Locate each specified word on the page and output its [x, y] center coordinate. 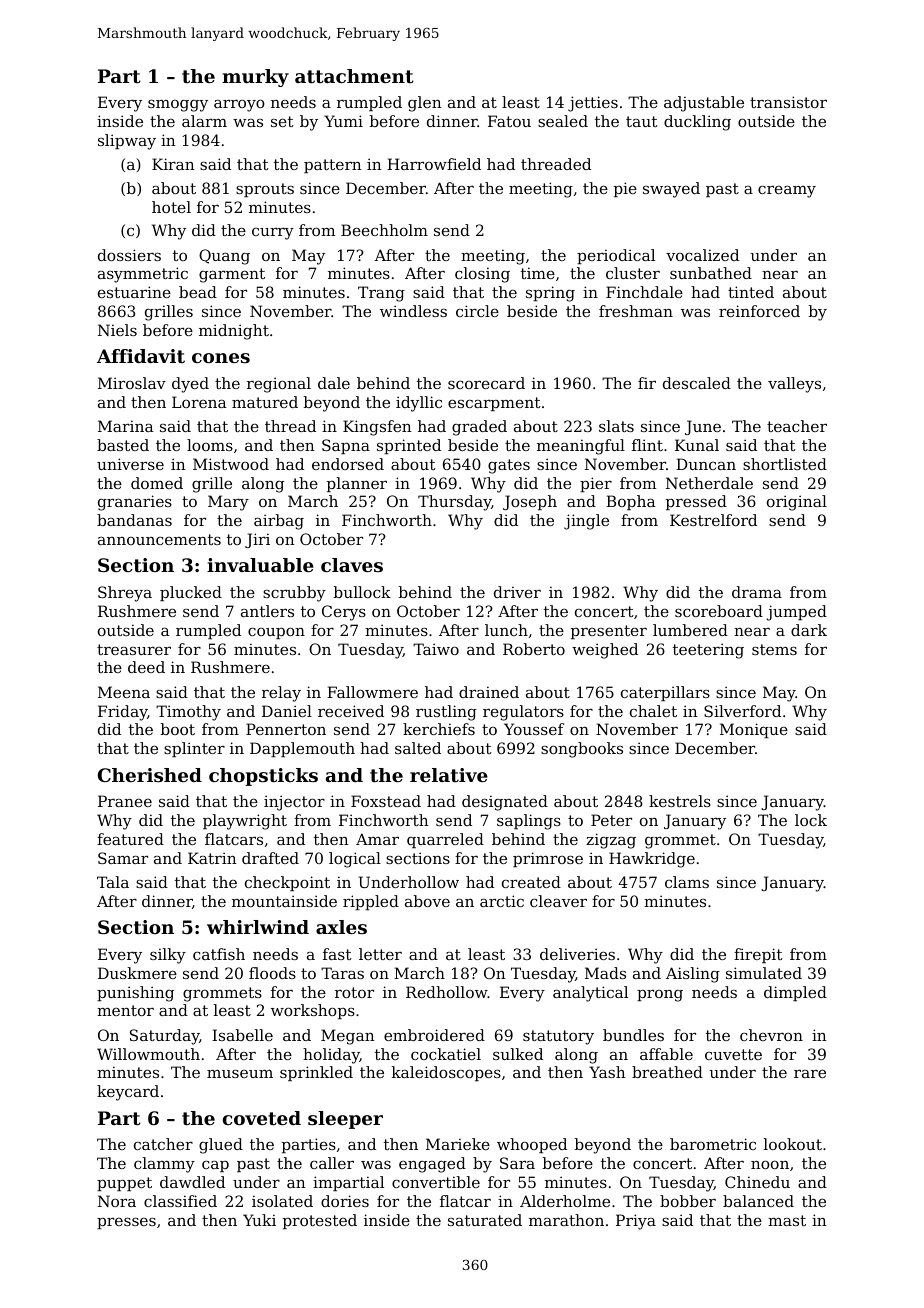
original [797, 503]
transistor [788, 102]
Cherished [150, 775]
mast [787, 1220]
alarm [204, 121]
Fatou [509, 121]
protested [320, 1221]
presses [126, 1223]
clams [687, 882]
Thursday [454, 503]
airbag [279, 522]
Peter [611, 820]
